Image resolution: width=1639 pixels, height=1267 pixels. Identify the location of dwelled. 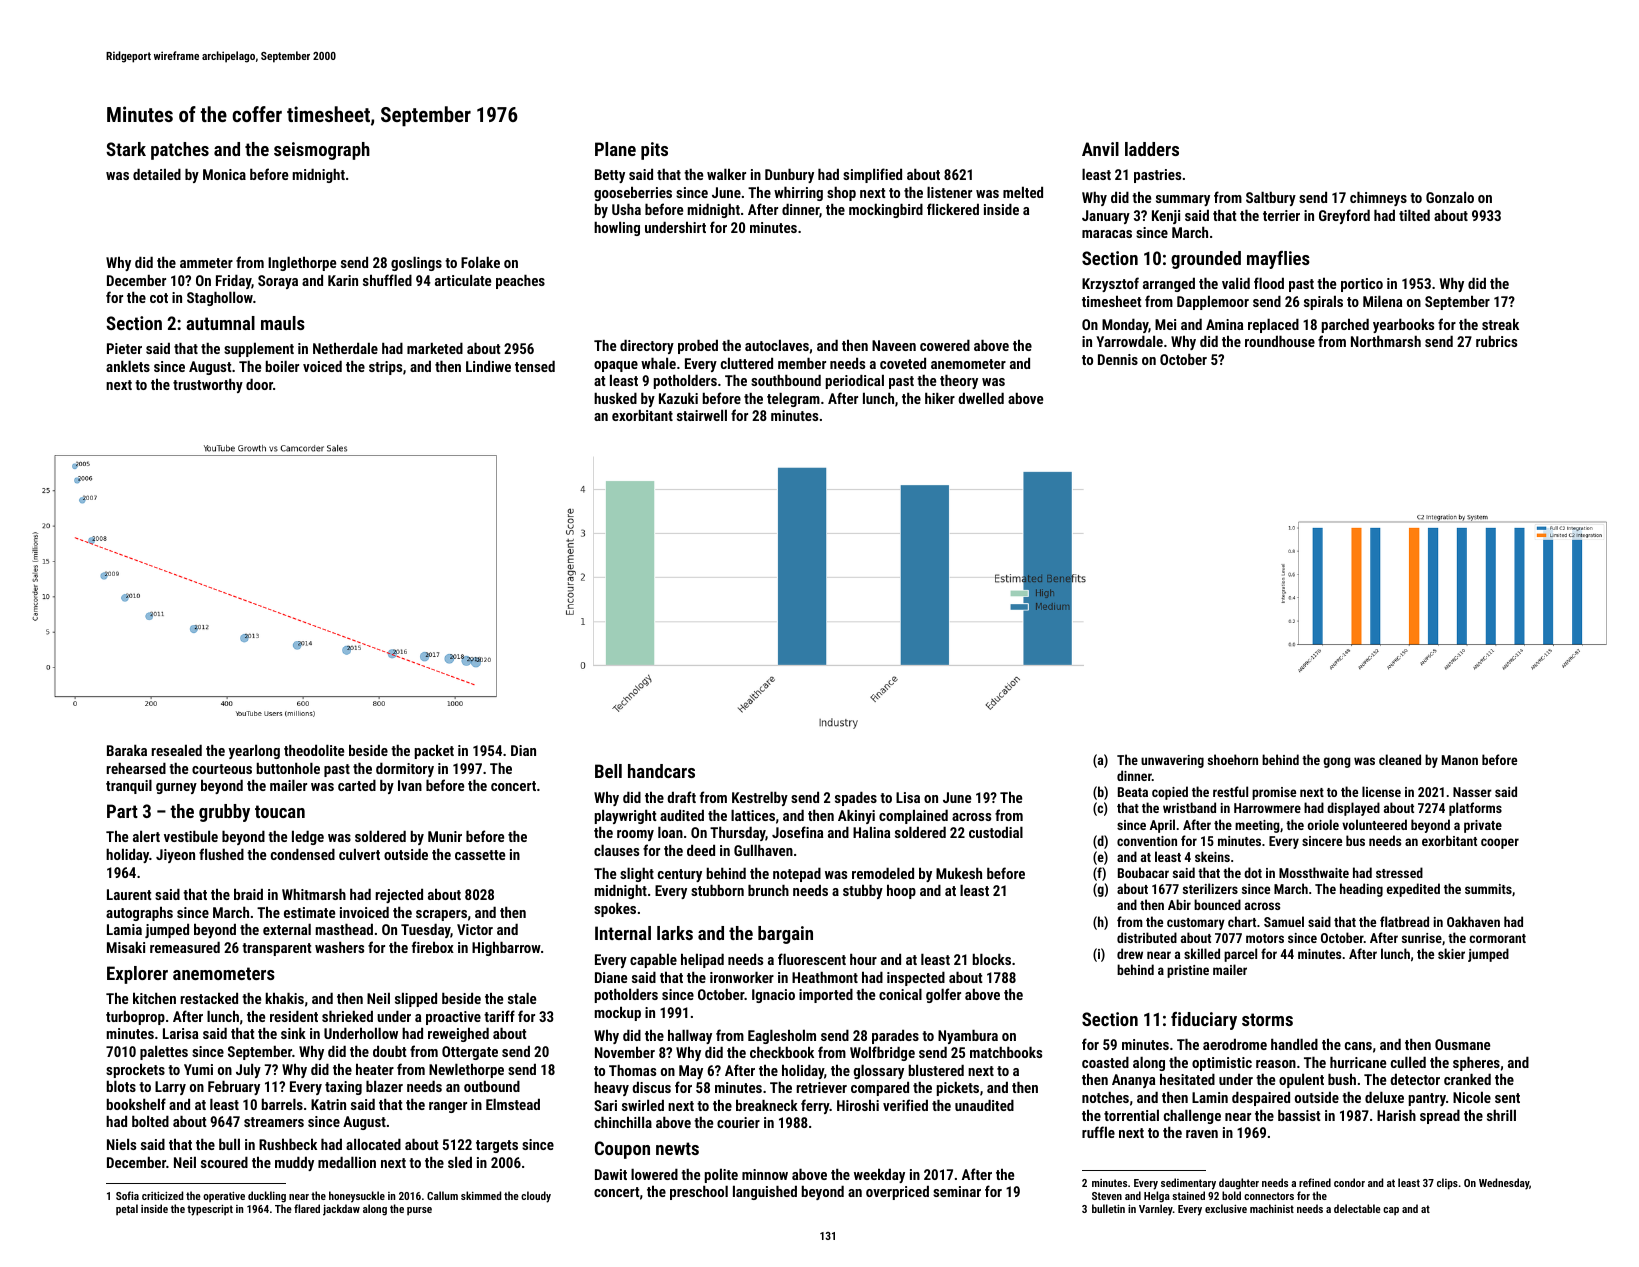
(981, 398).
